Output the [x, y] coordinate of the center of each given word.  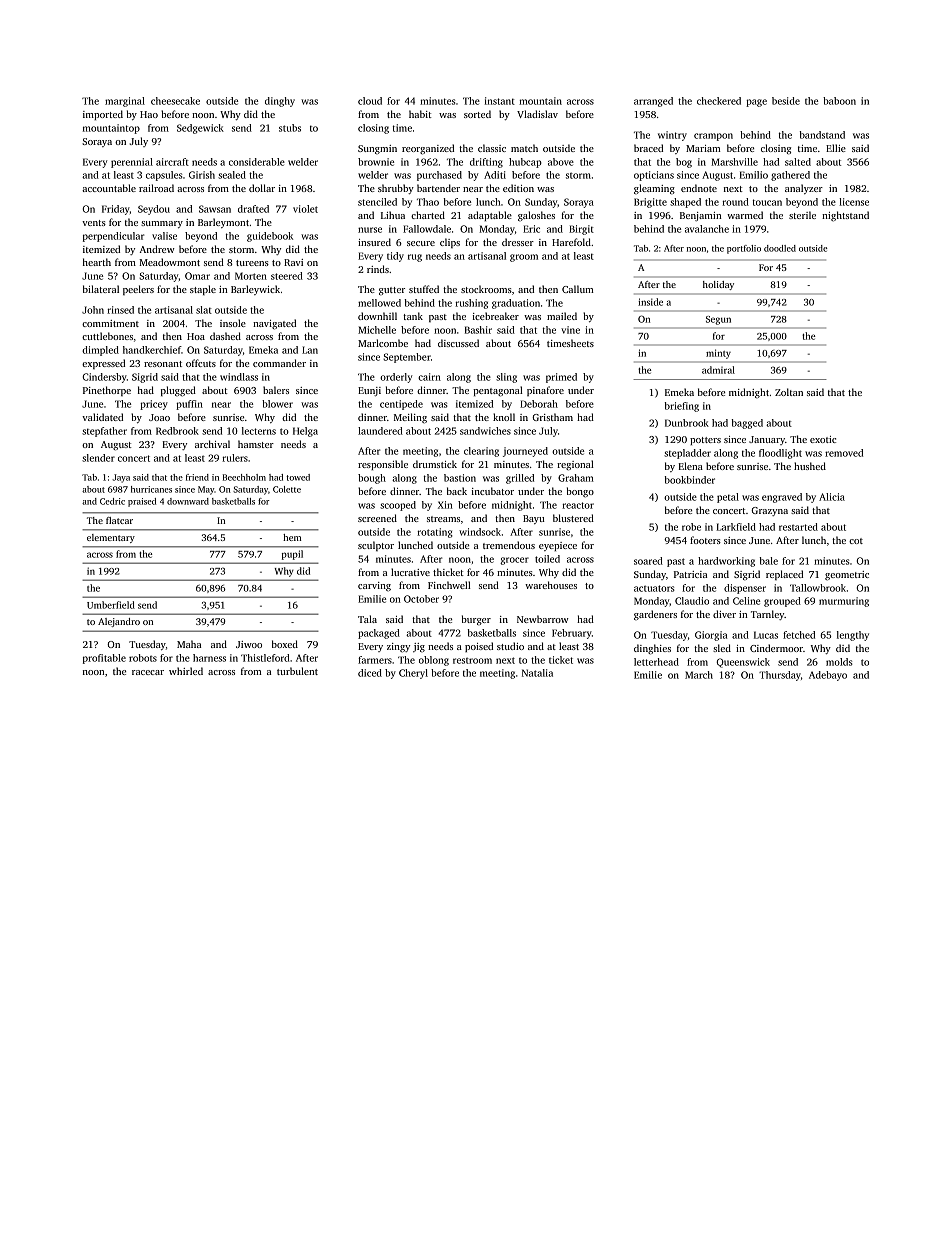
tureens [252, 263]
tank [413, 316]
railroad [156, 188]
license [854, 202]
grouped [782, 602]
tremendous [509, 545]
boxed [285, 644]
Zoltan [789, 392]
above [561, 162]
